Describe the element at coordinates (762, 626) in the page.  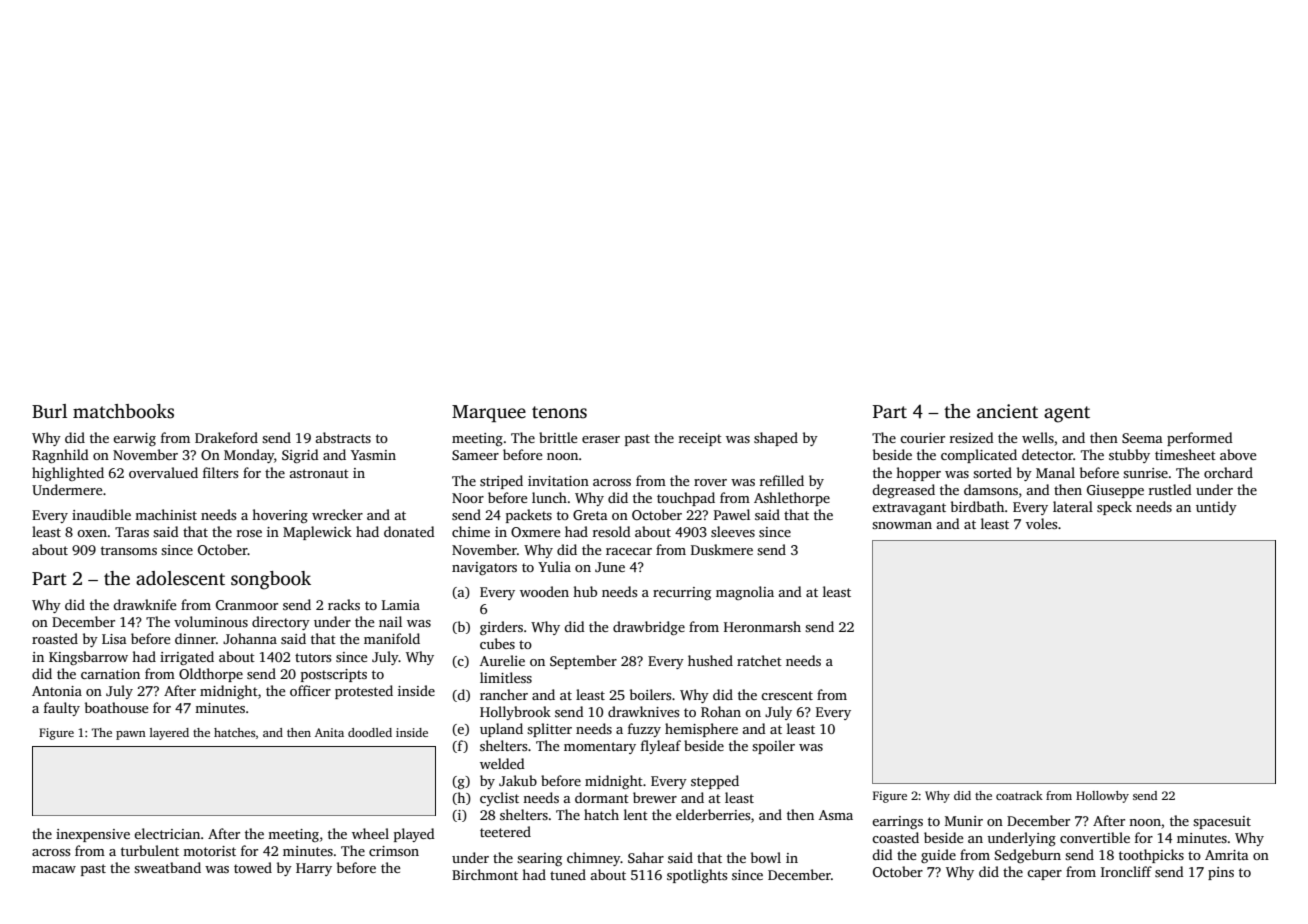
I see `Heronmarsh` at that location.
